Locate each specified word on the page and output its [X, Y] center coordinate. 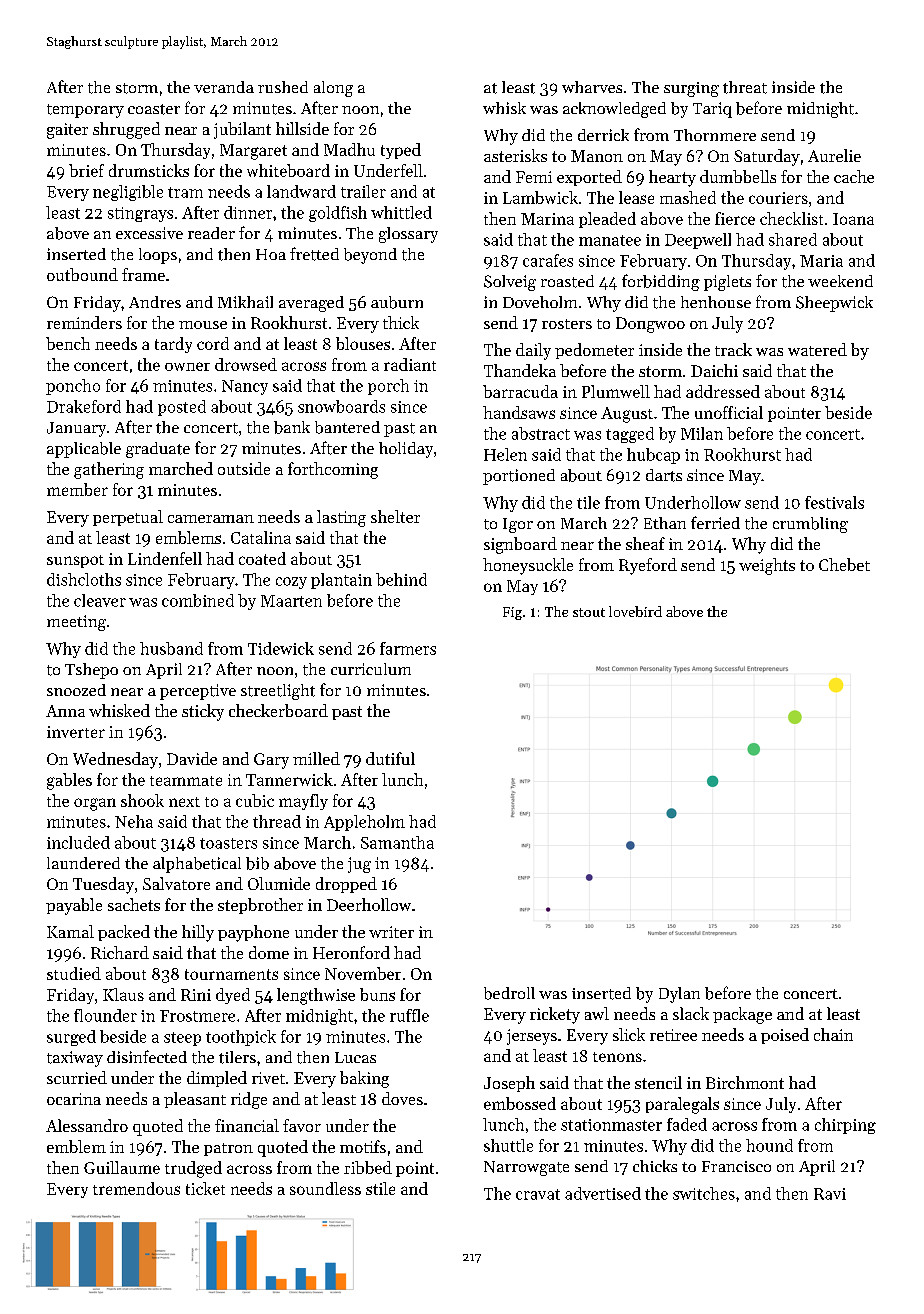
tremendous [136, 1188]
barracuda [520, 391]
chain [833, 1034]
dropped [346, 885]
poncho [73, 387]
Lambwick [540, 197]
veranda [224, 87]
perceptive [198, 692]
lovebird [635, 611]
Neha [134, 821]
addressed [723, 391]
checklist [791, 218]
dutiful [390, 758]
